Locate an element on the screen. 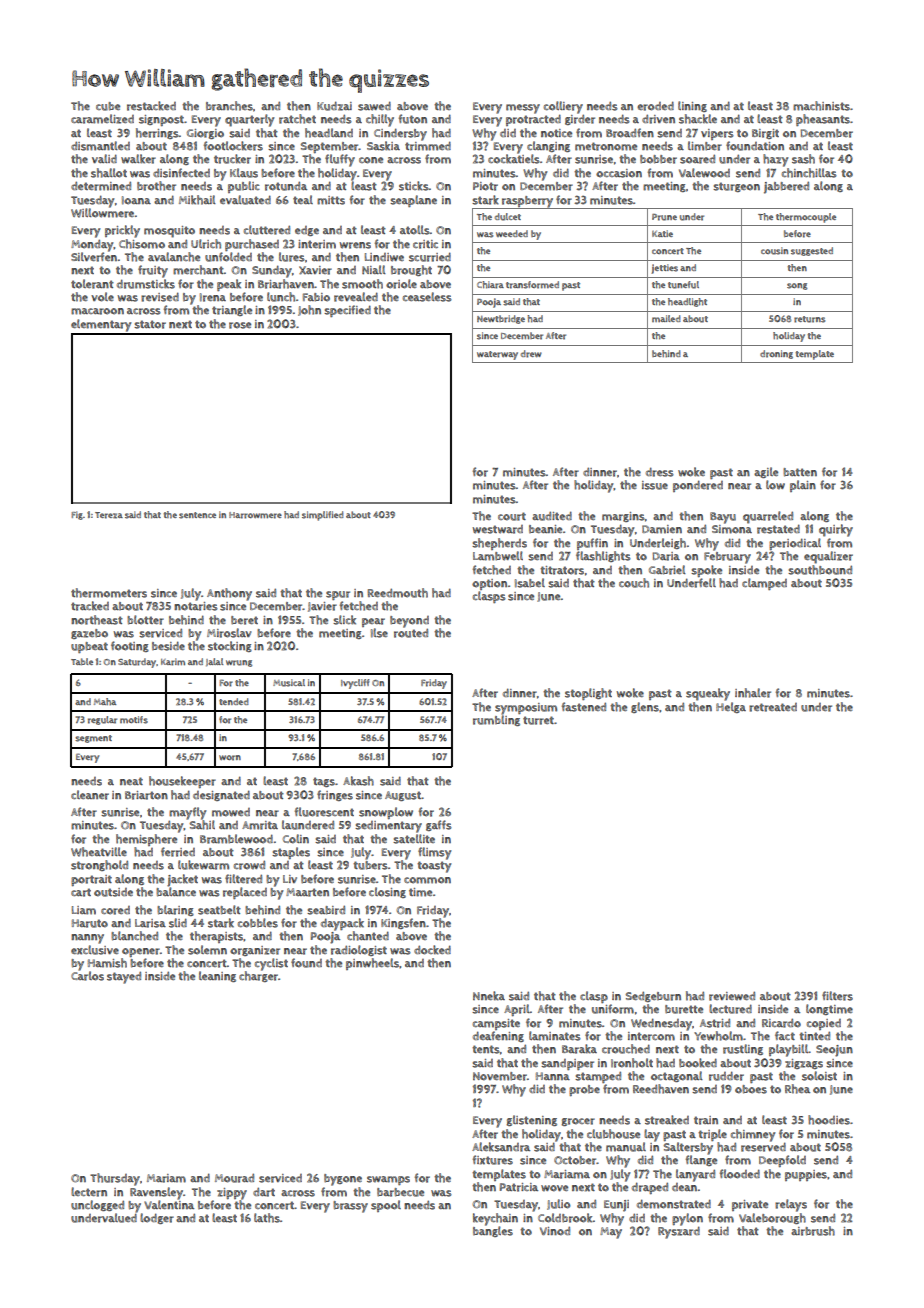 The height and width of the screenshot is (1308, 924). filters is located at coordinates (837, 996).
